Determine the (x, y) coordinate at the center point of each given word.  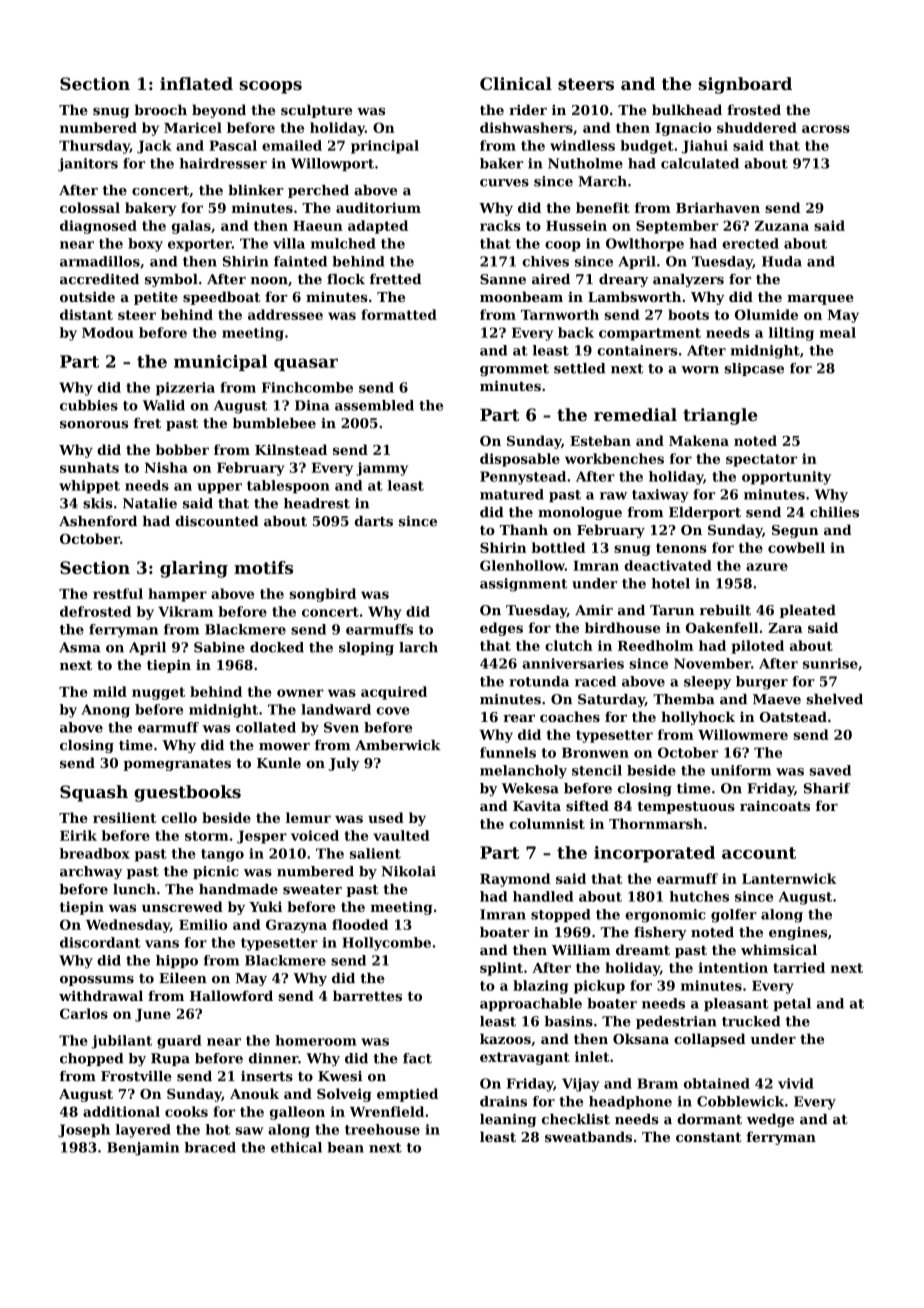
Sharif (827, 788)
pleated (808, 611)
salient (375, 853)
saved (830, 770)
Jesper (262, 837)
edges (501, 629)
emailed (292, 145)
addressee (285, 314)
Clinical (516, 83)
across (826, 129)
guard (179, 1042)
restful (118, 593)
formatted (399, 314)
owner (300, 693)
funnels (508, 752)
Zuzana (782, 226)
